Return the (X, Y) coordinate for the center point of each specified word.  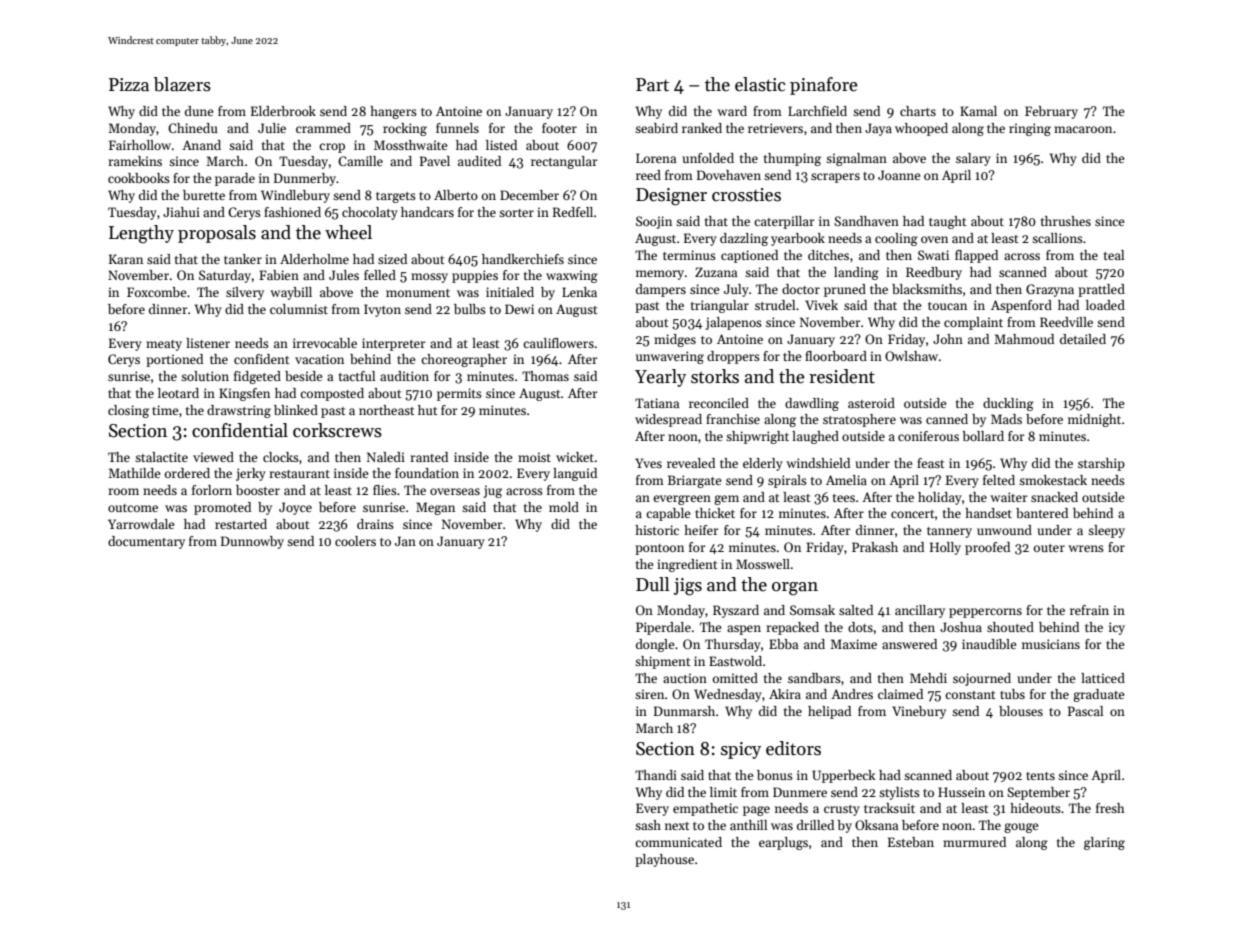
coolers (355, 541)
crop (332, 148)
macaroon (1083, 129)
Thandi (656, 775)
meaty (164, 345)
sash (648, 825)
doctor (801, 289)
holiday (940, 498)
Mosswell (763, 564)
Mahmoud (1024, 339)
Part (652, 85)
